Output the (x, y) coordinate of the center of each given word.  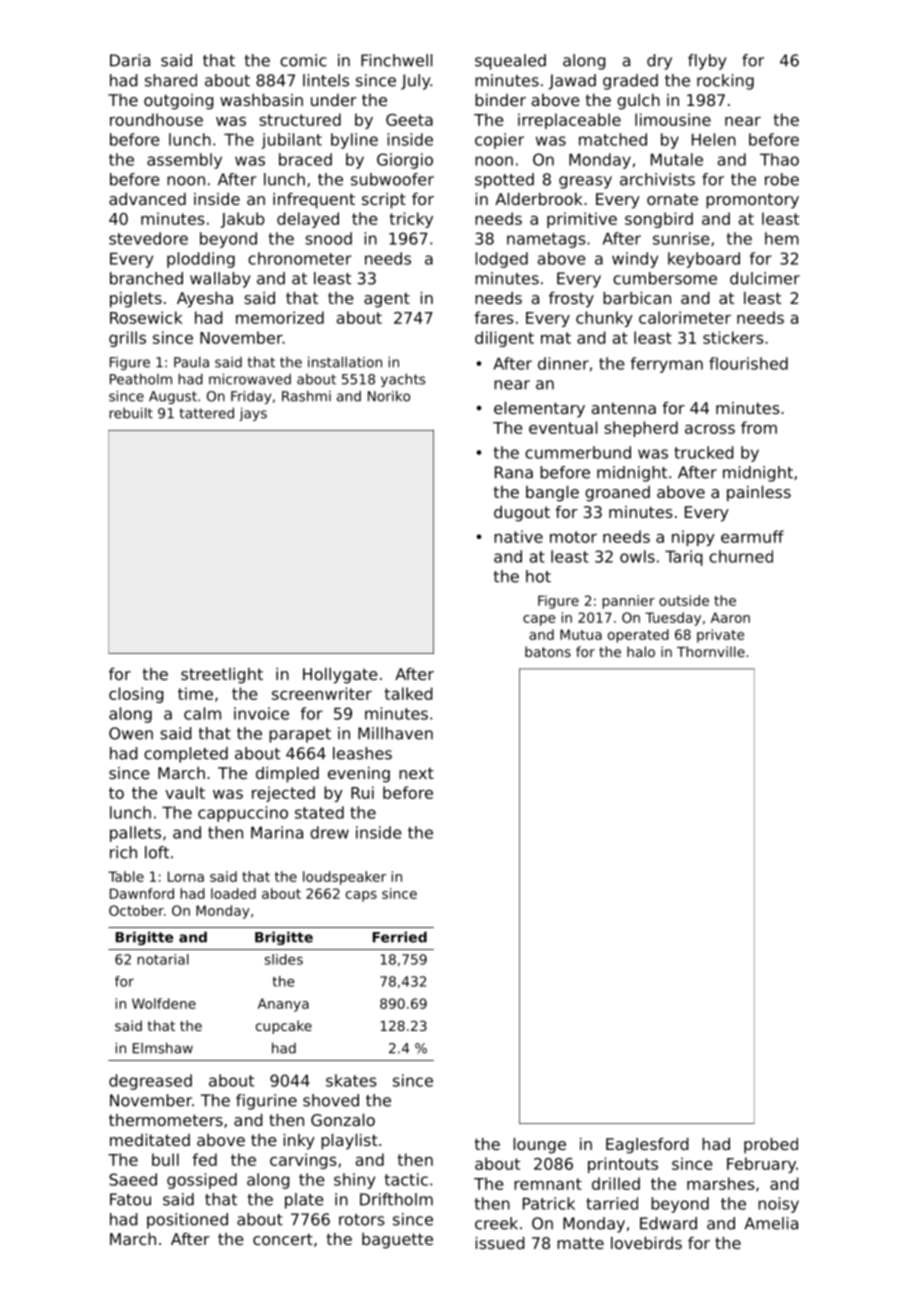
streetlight (222, 676)
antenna (624, 408)
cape (539, 620)
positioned (187, 1221)
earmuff (752, 536)
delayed (308, 220)
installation (345, 362)
